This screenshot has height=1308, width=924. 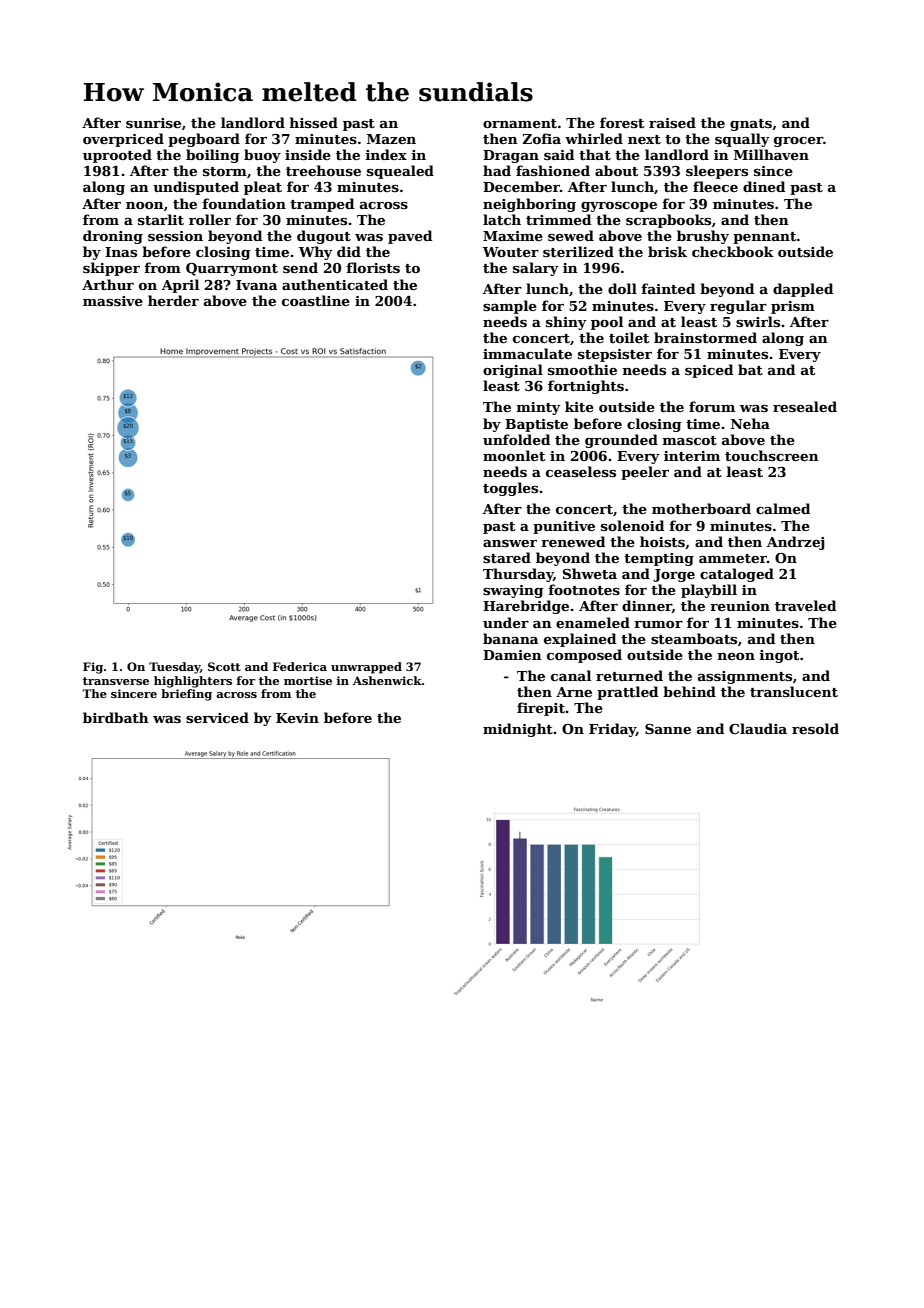 What do you see at coordinates (510, 489) in the screenshot?
I see `toggles` at bounding box center [510, 489].
